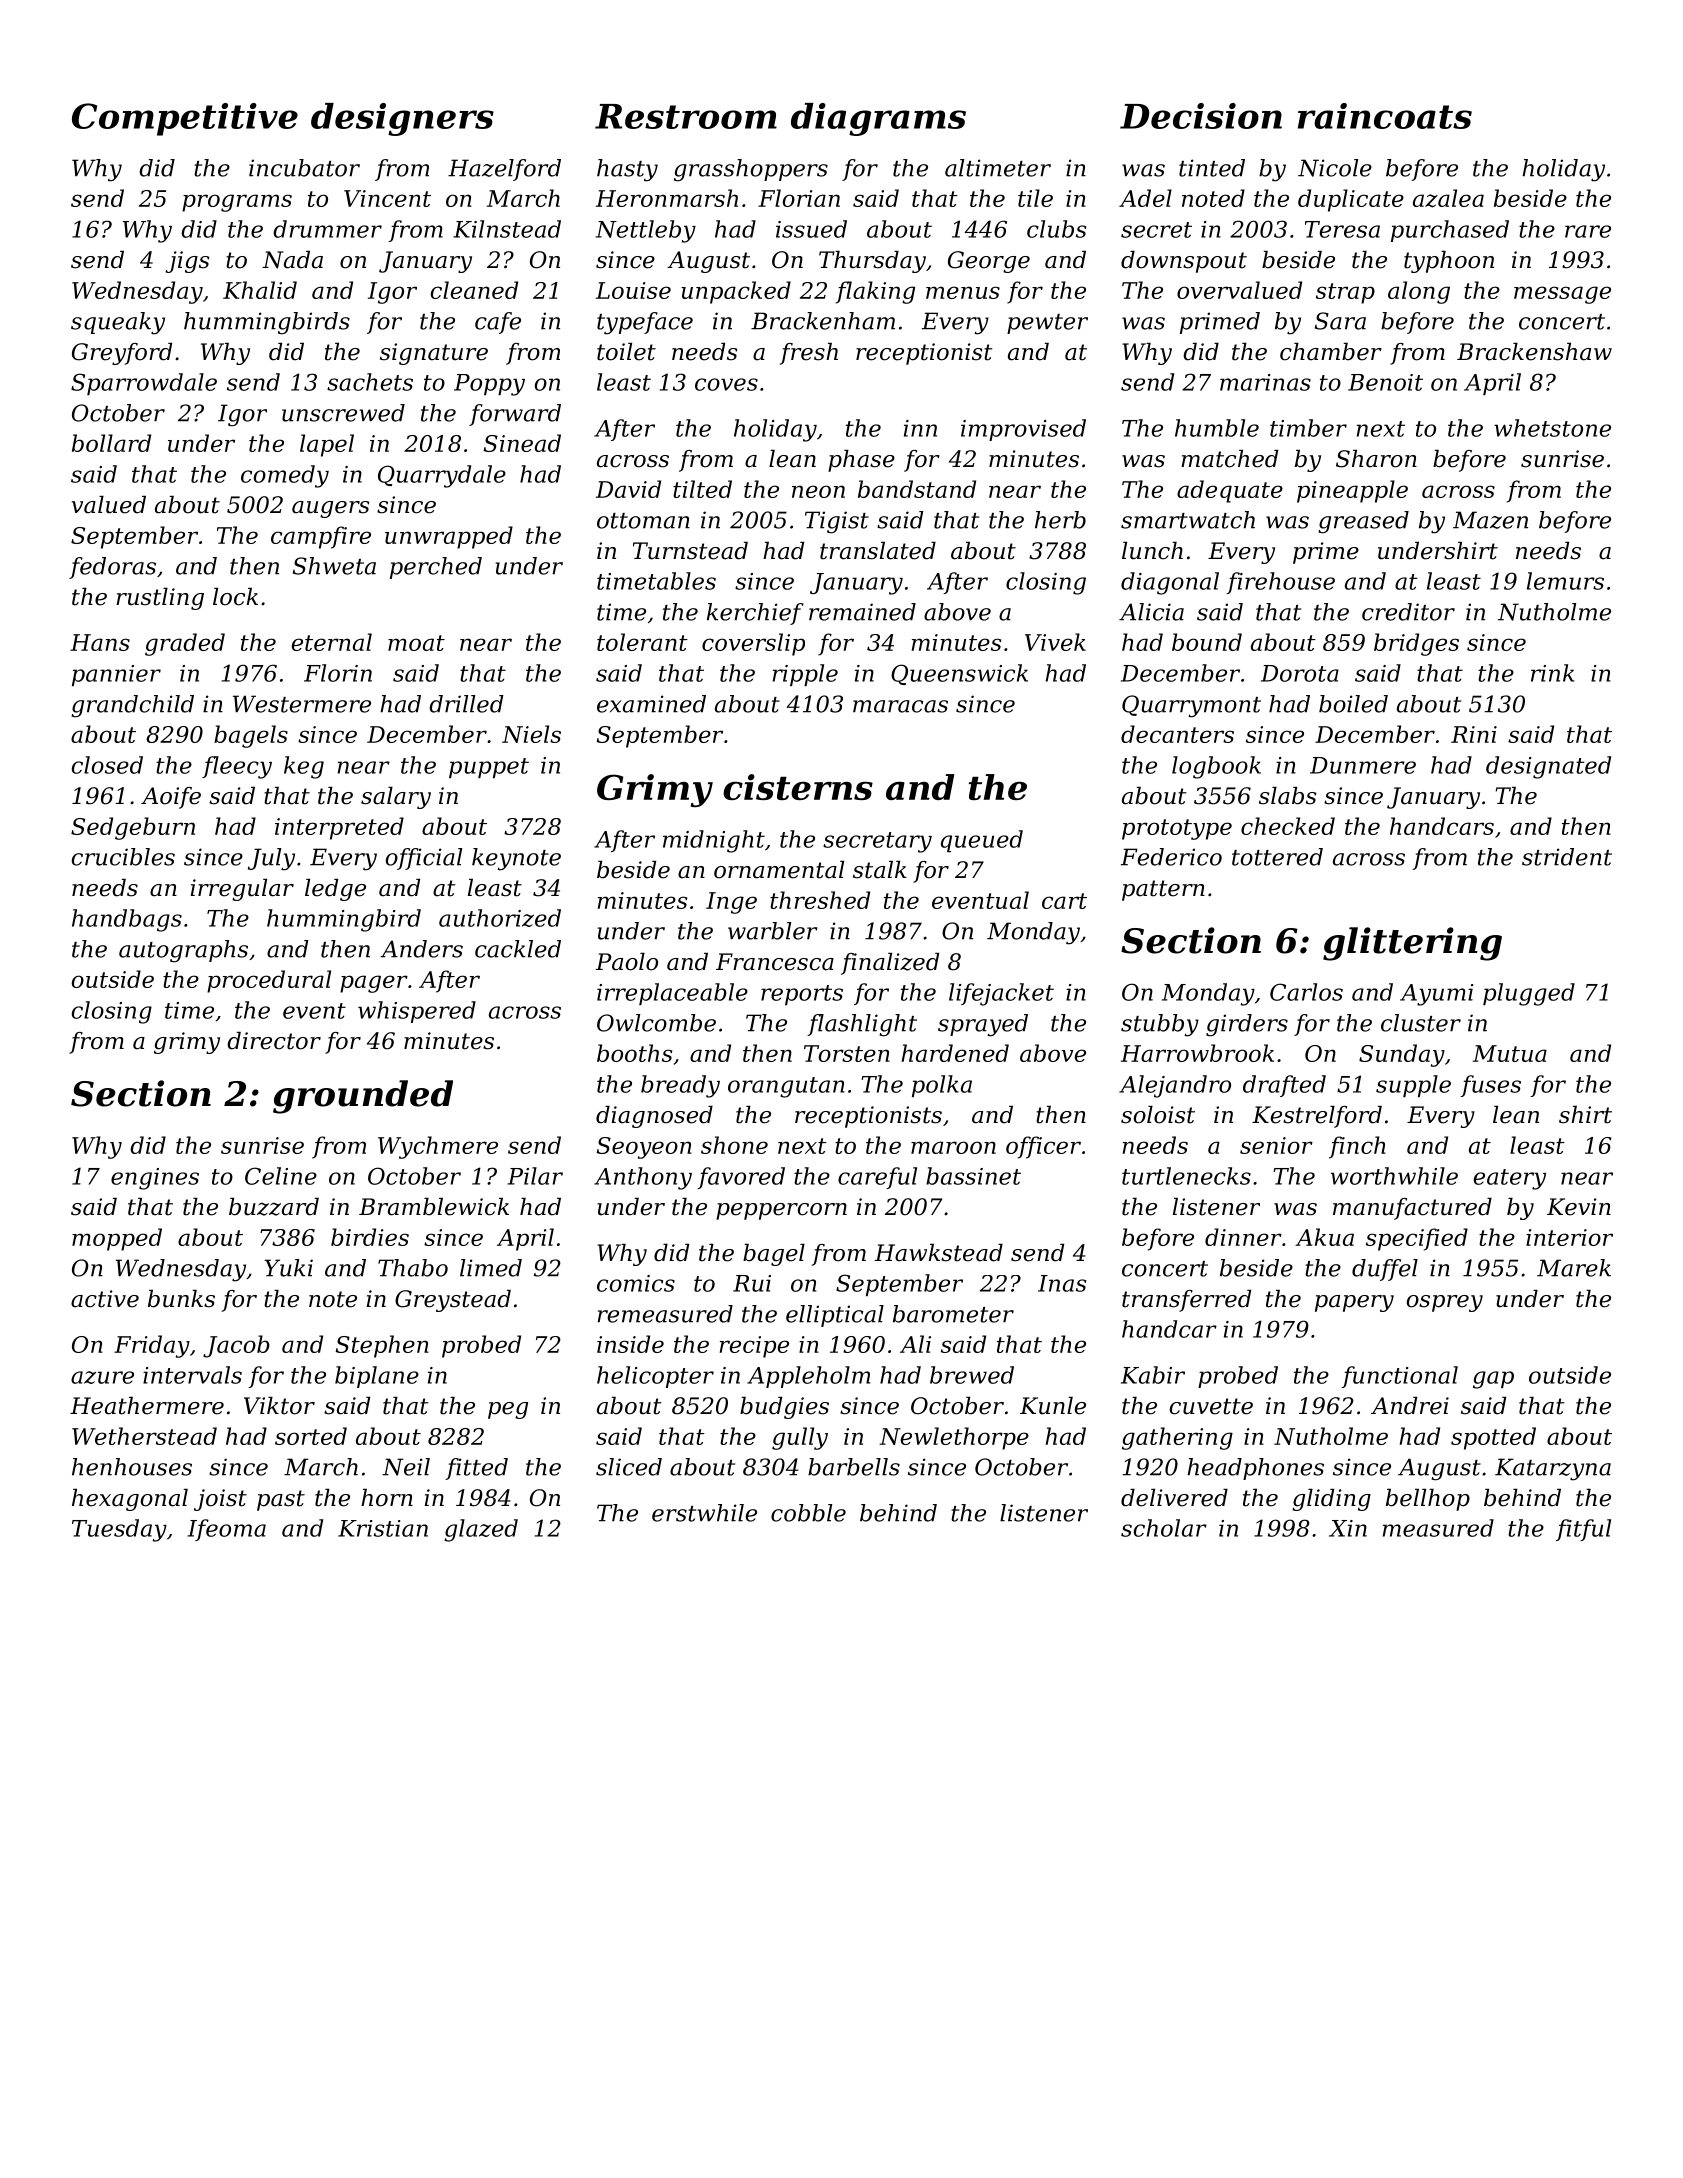  Describe the element at coordinates (1562, 295) in the screenshot. I see `message` at that location.
